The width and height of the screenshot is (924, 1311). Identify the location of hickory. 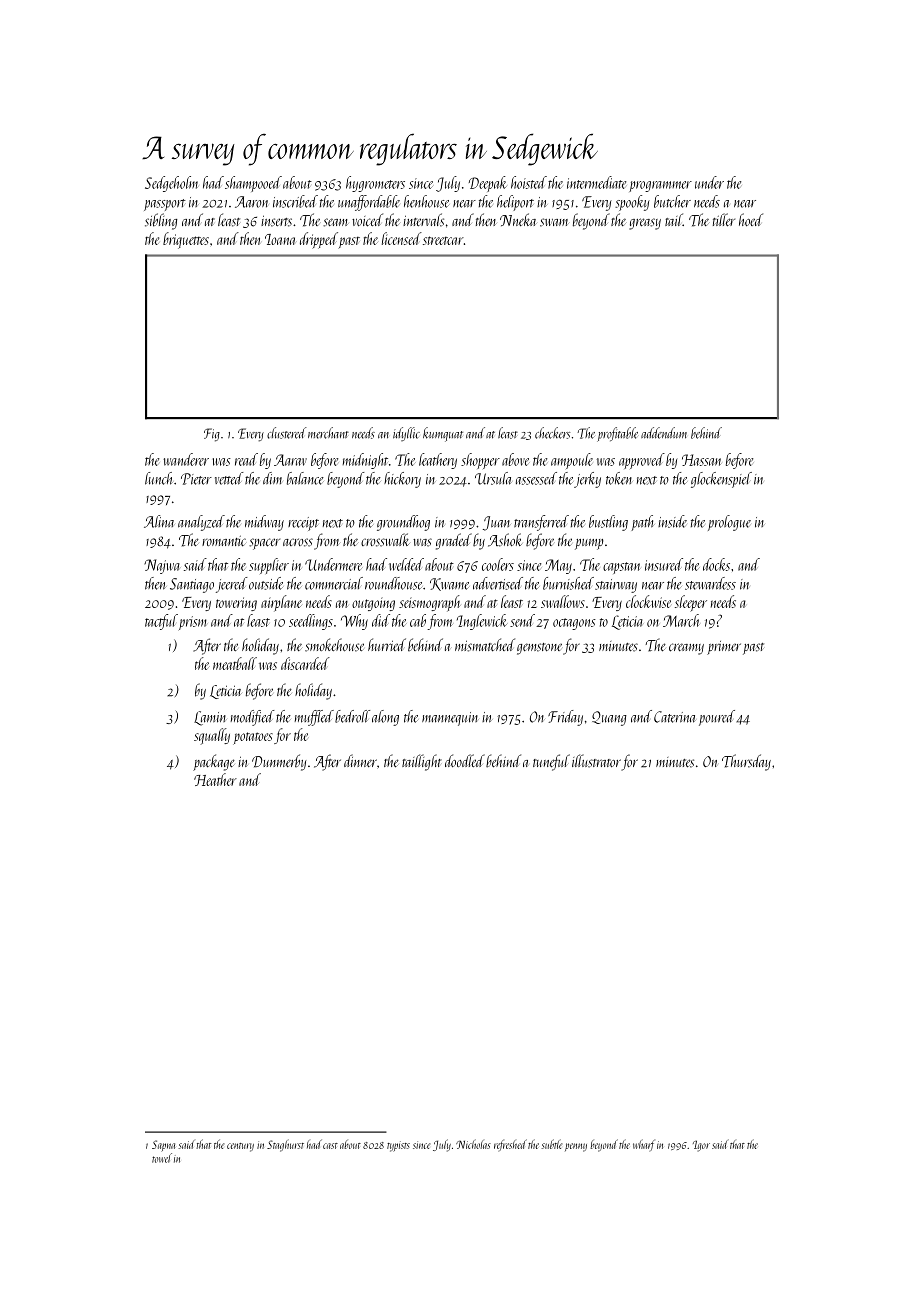
(402, 480).
